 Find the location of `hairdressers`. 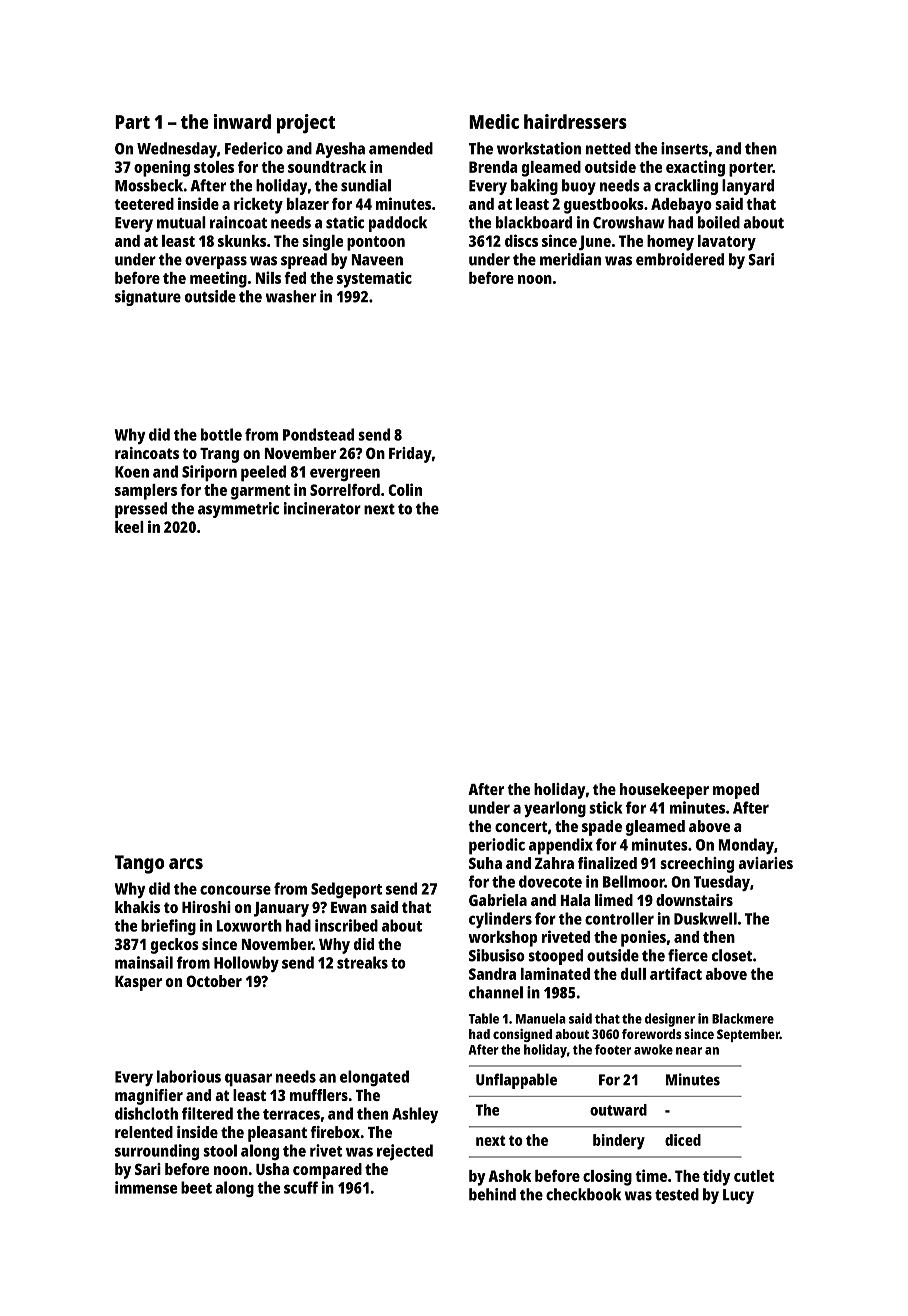

hairdressers is located at coordinates (575, 121).
